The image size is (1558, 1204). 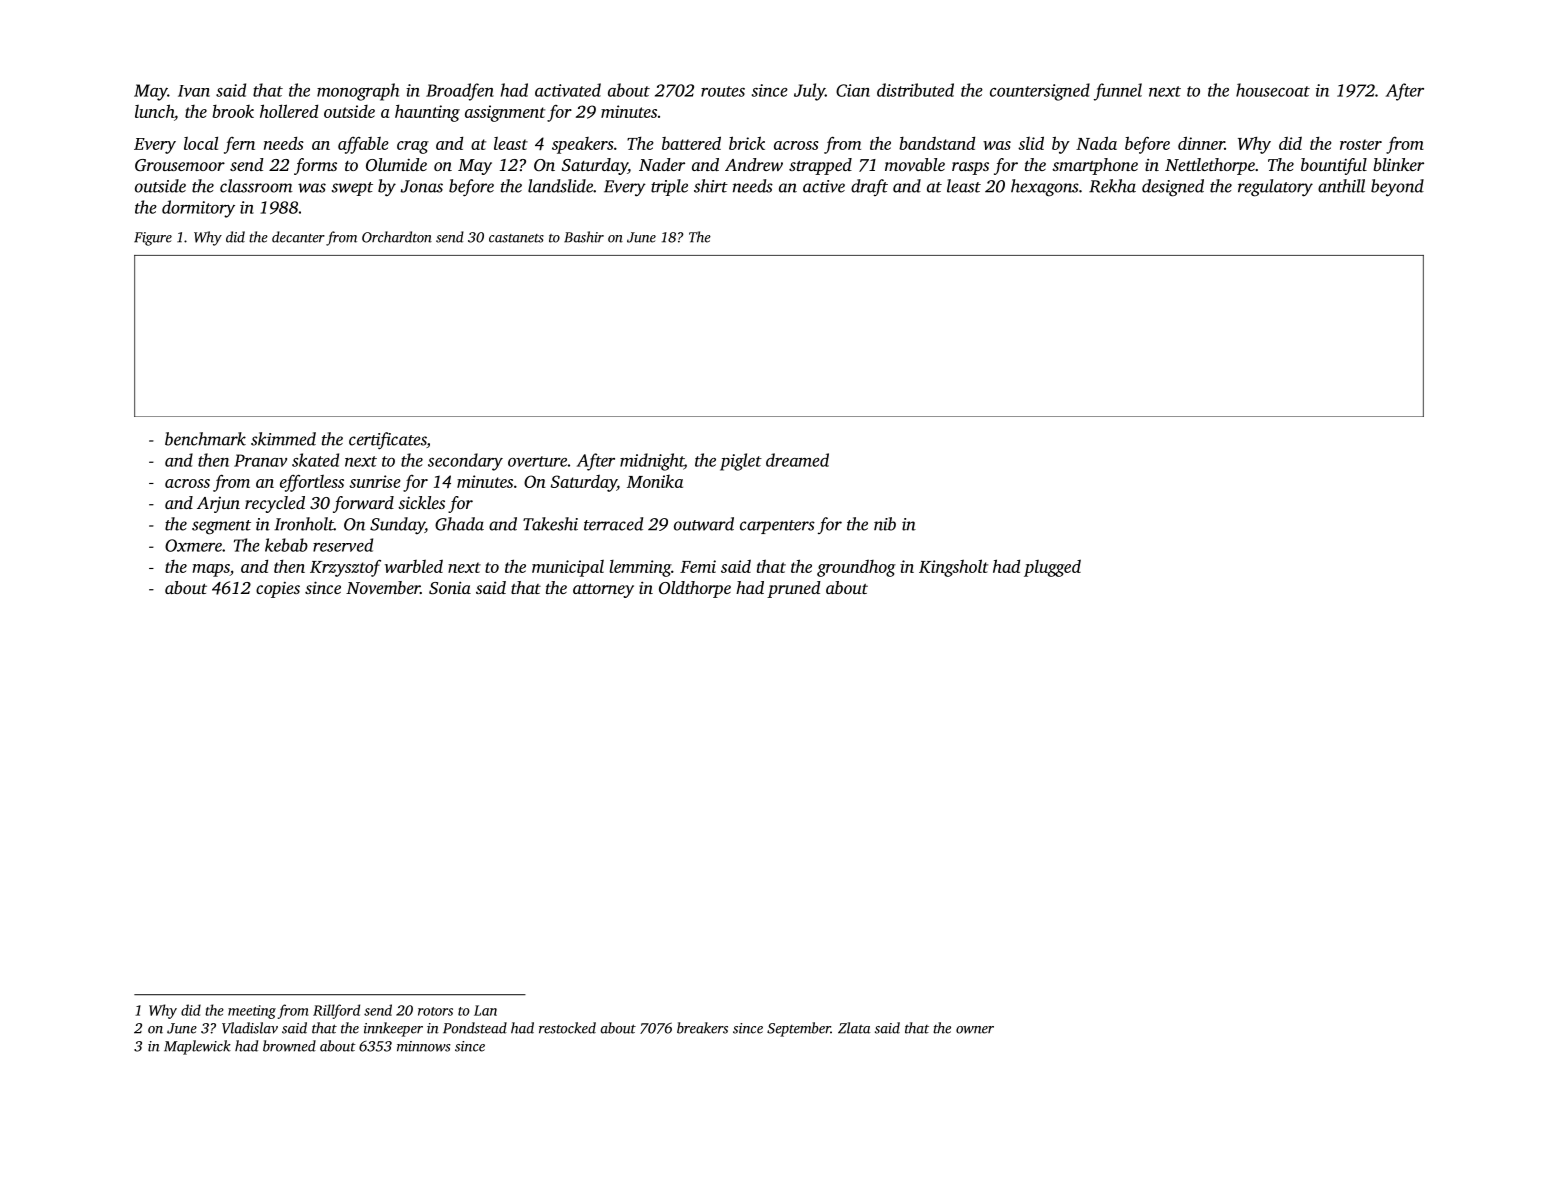 What do you see at coordinates (397, 237) in the screenshot?
I see `Orchardton` at bounding box center [397, 237].
